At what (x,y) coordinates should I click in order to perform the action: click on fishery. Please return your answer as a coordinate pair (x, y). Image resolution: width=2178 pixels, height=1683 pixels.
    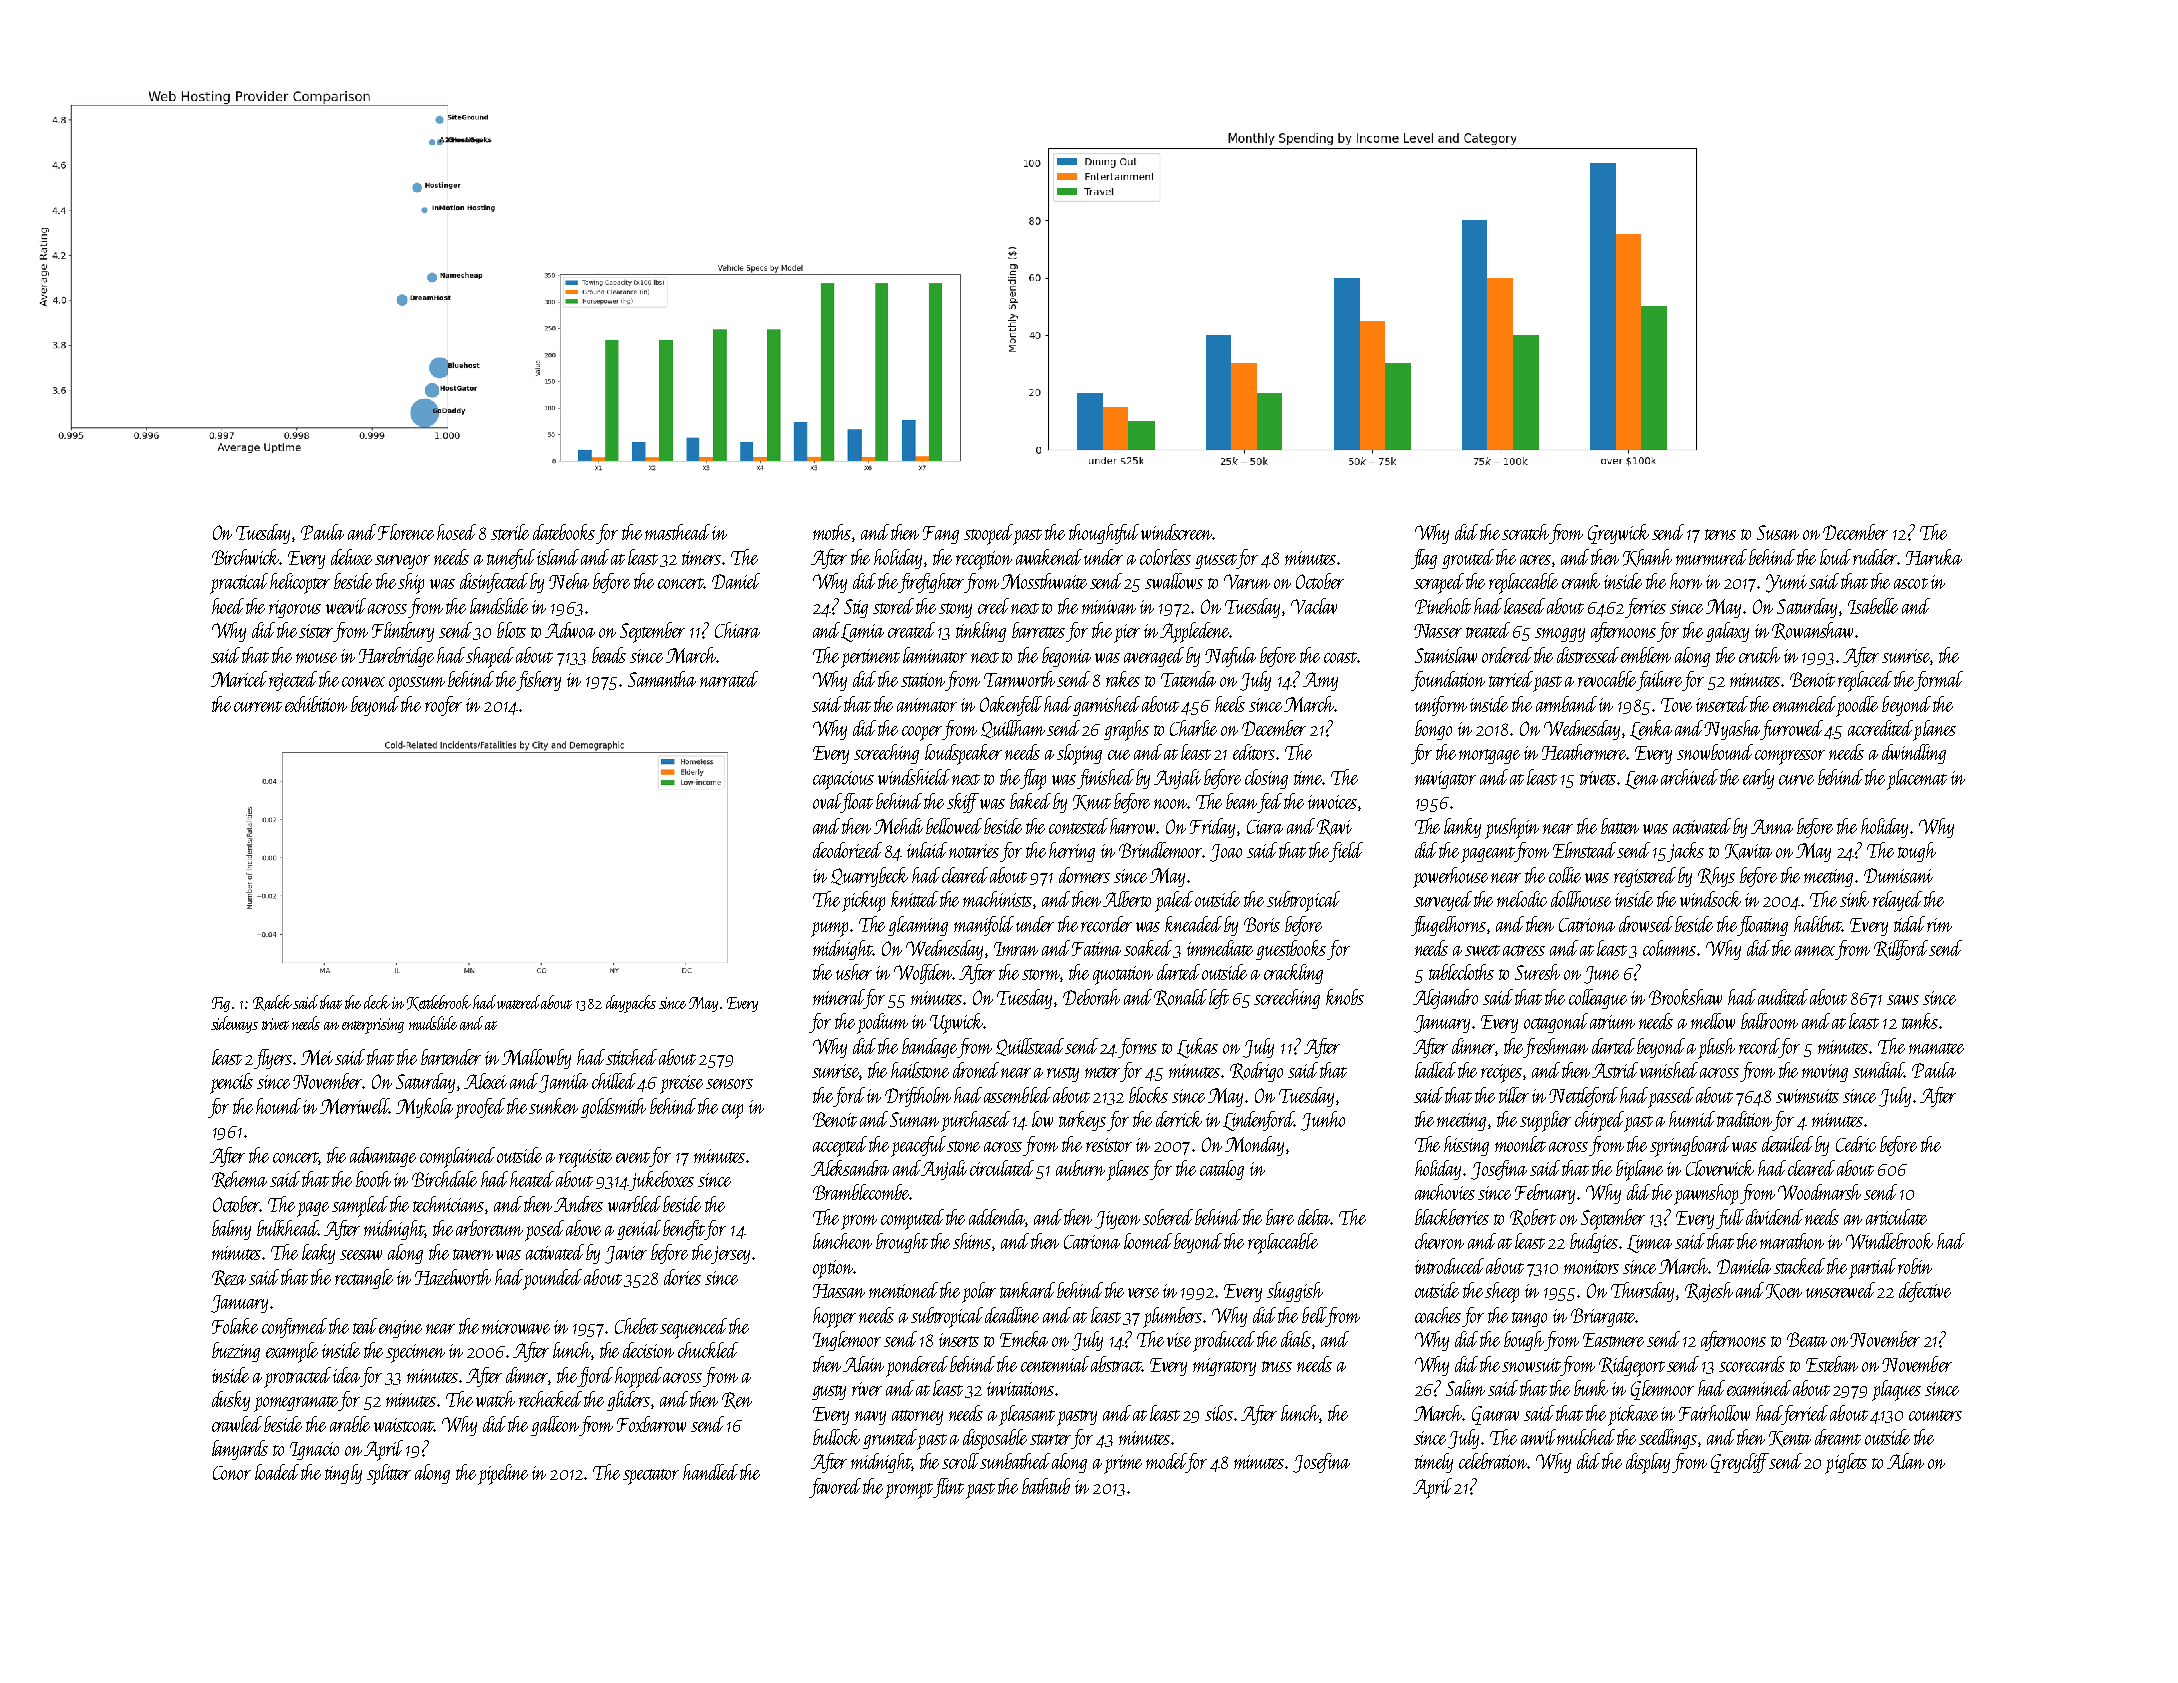
    Looking at the image, I should click on (539, 681).
